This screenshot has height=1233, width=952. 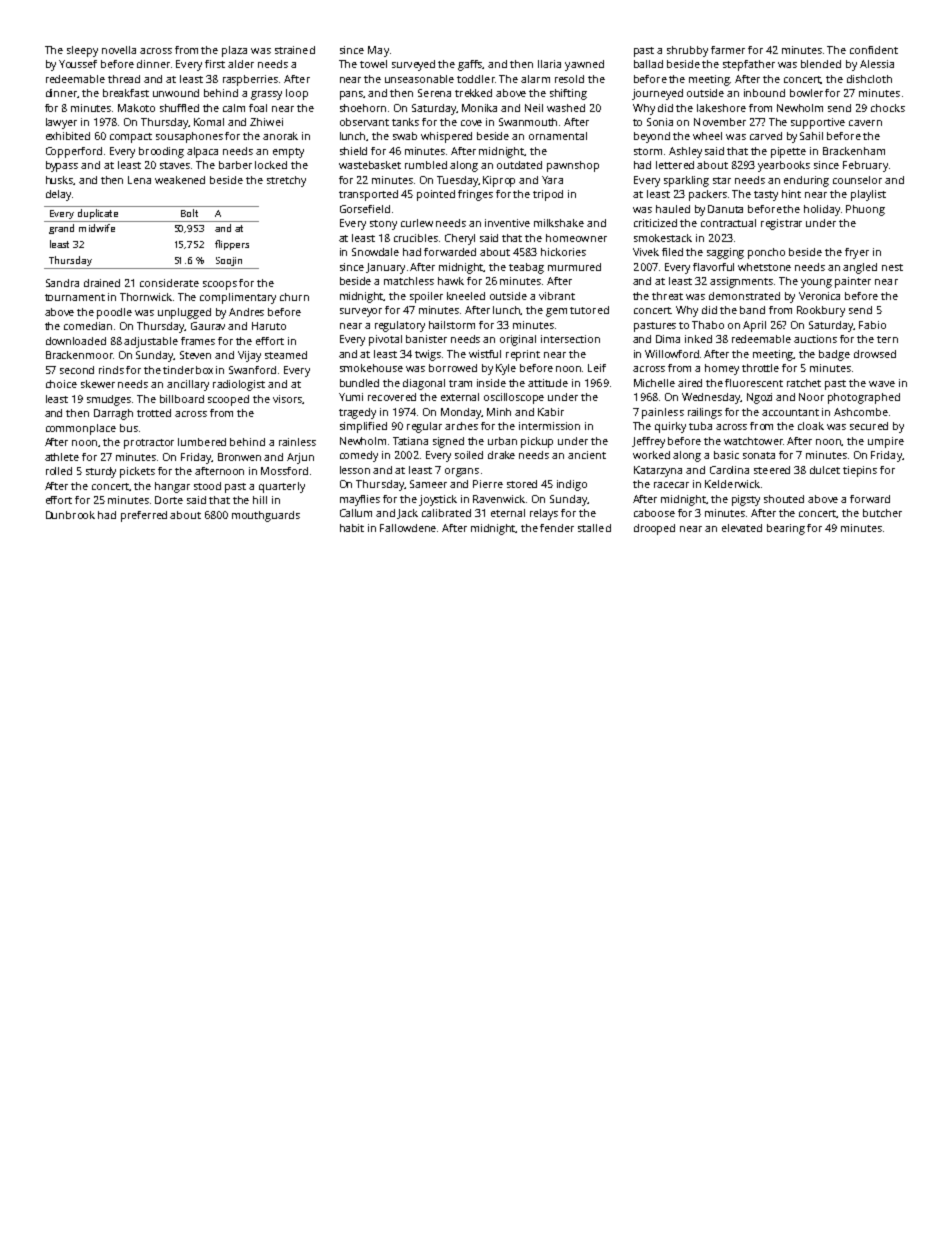 I want to click on drowsed, so click(x=875, y=354).
